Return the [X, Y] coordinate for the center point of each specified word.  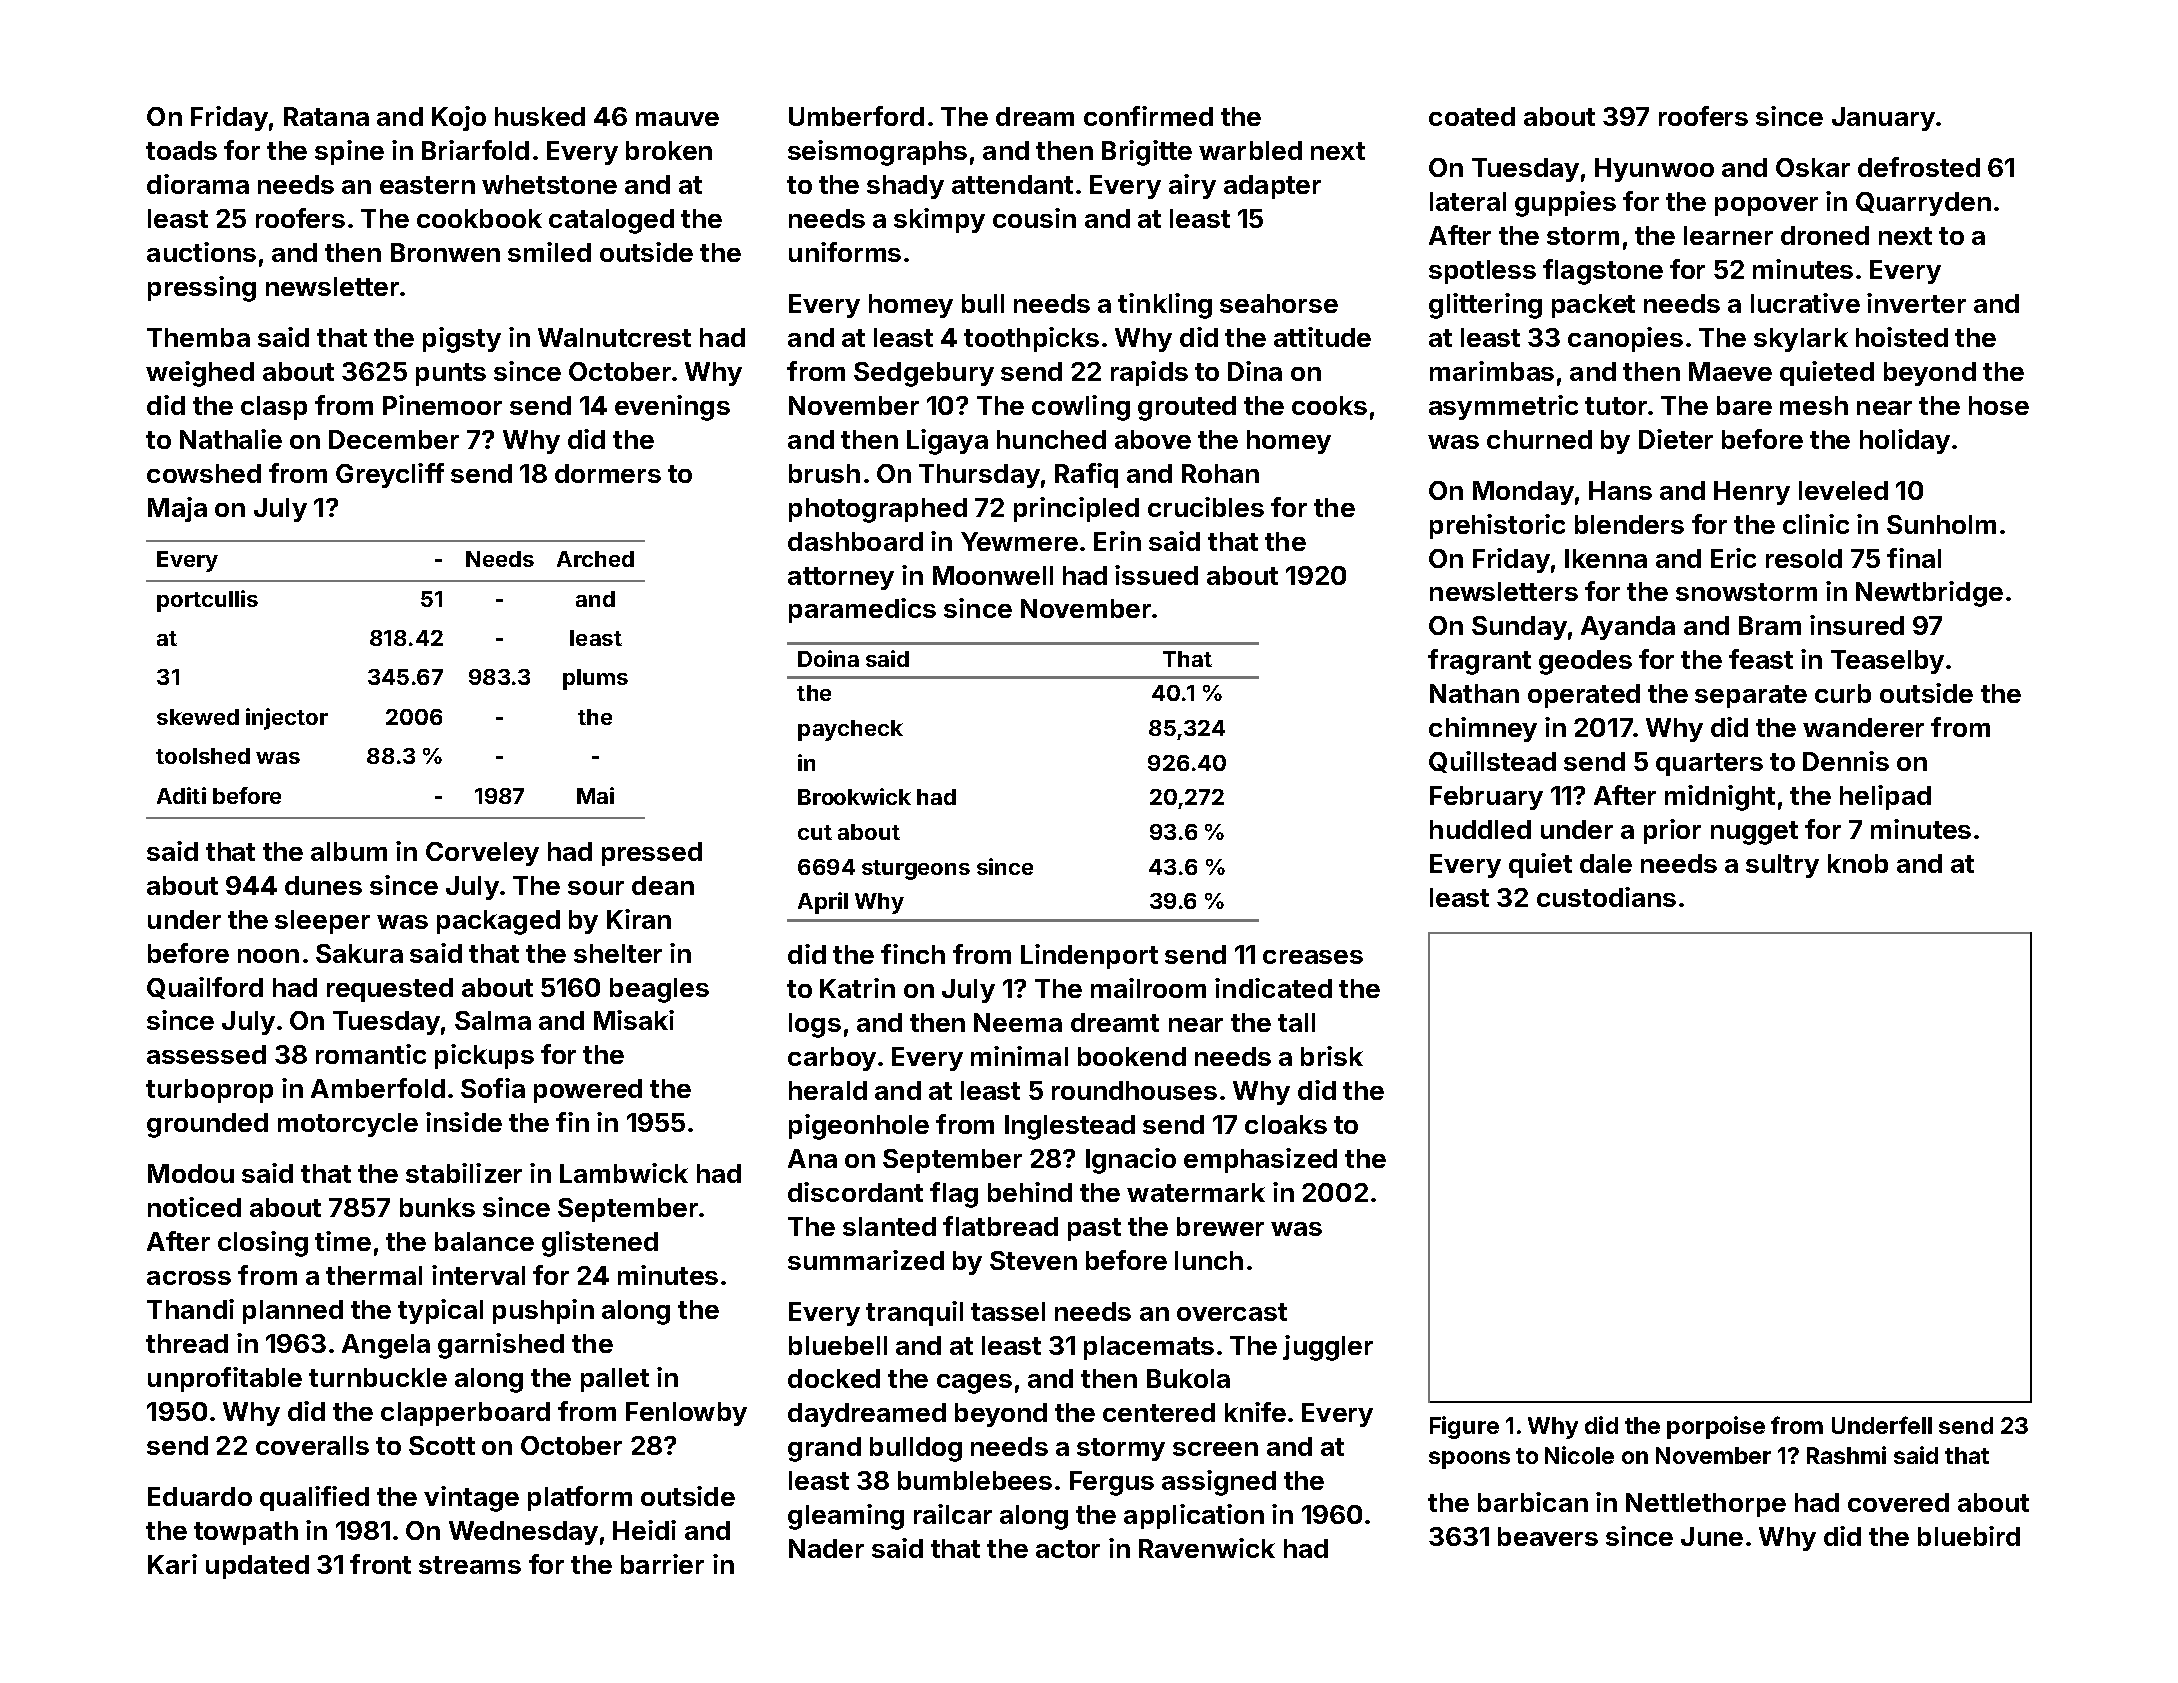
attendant [1012, 184]
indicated [1273, 988]
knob [1858, 863]
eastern [427, 185]
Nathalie [231, 439]
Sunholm [1941, 524]
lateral [1468, 201]
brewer [1220, 1226]
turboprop [209, 1091]
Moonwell [993, 575]
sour [596, 888]
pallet [615, 1380]
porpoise [1716, 1427]
